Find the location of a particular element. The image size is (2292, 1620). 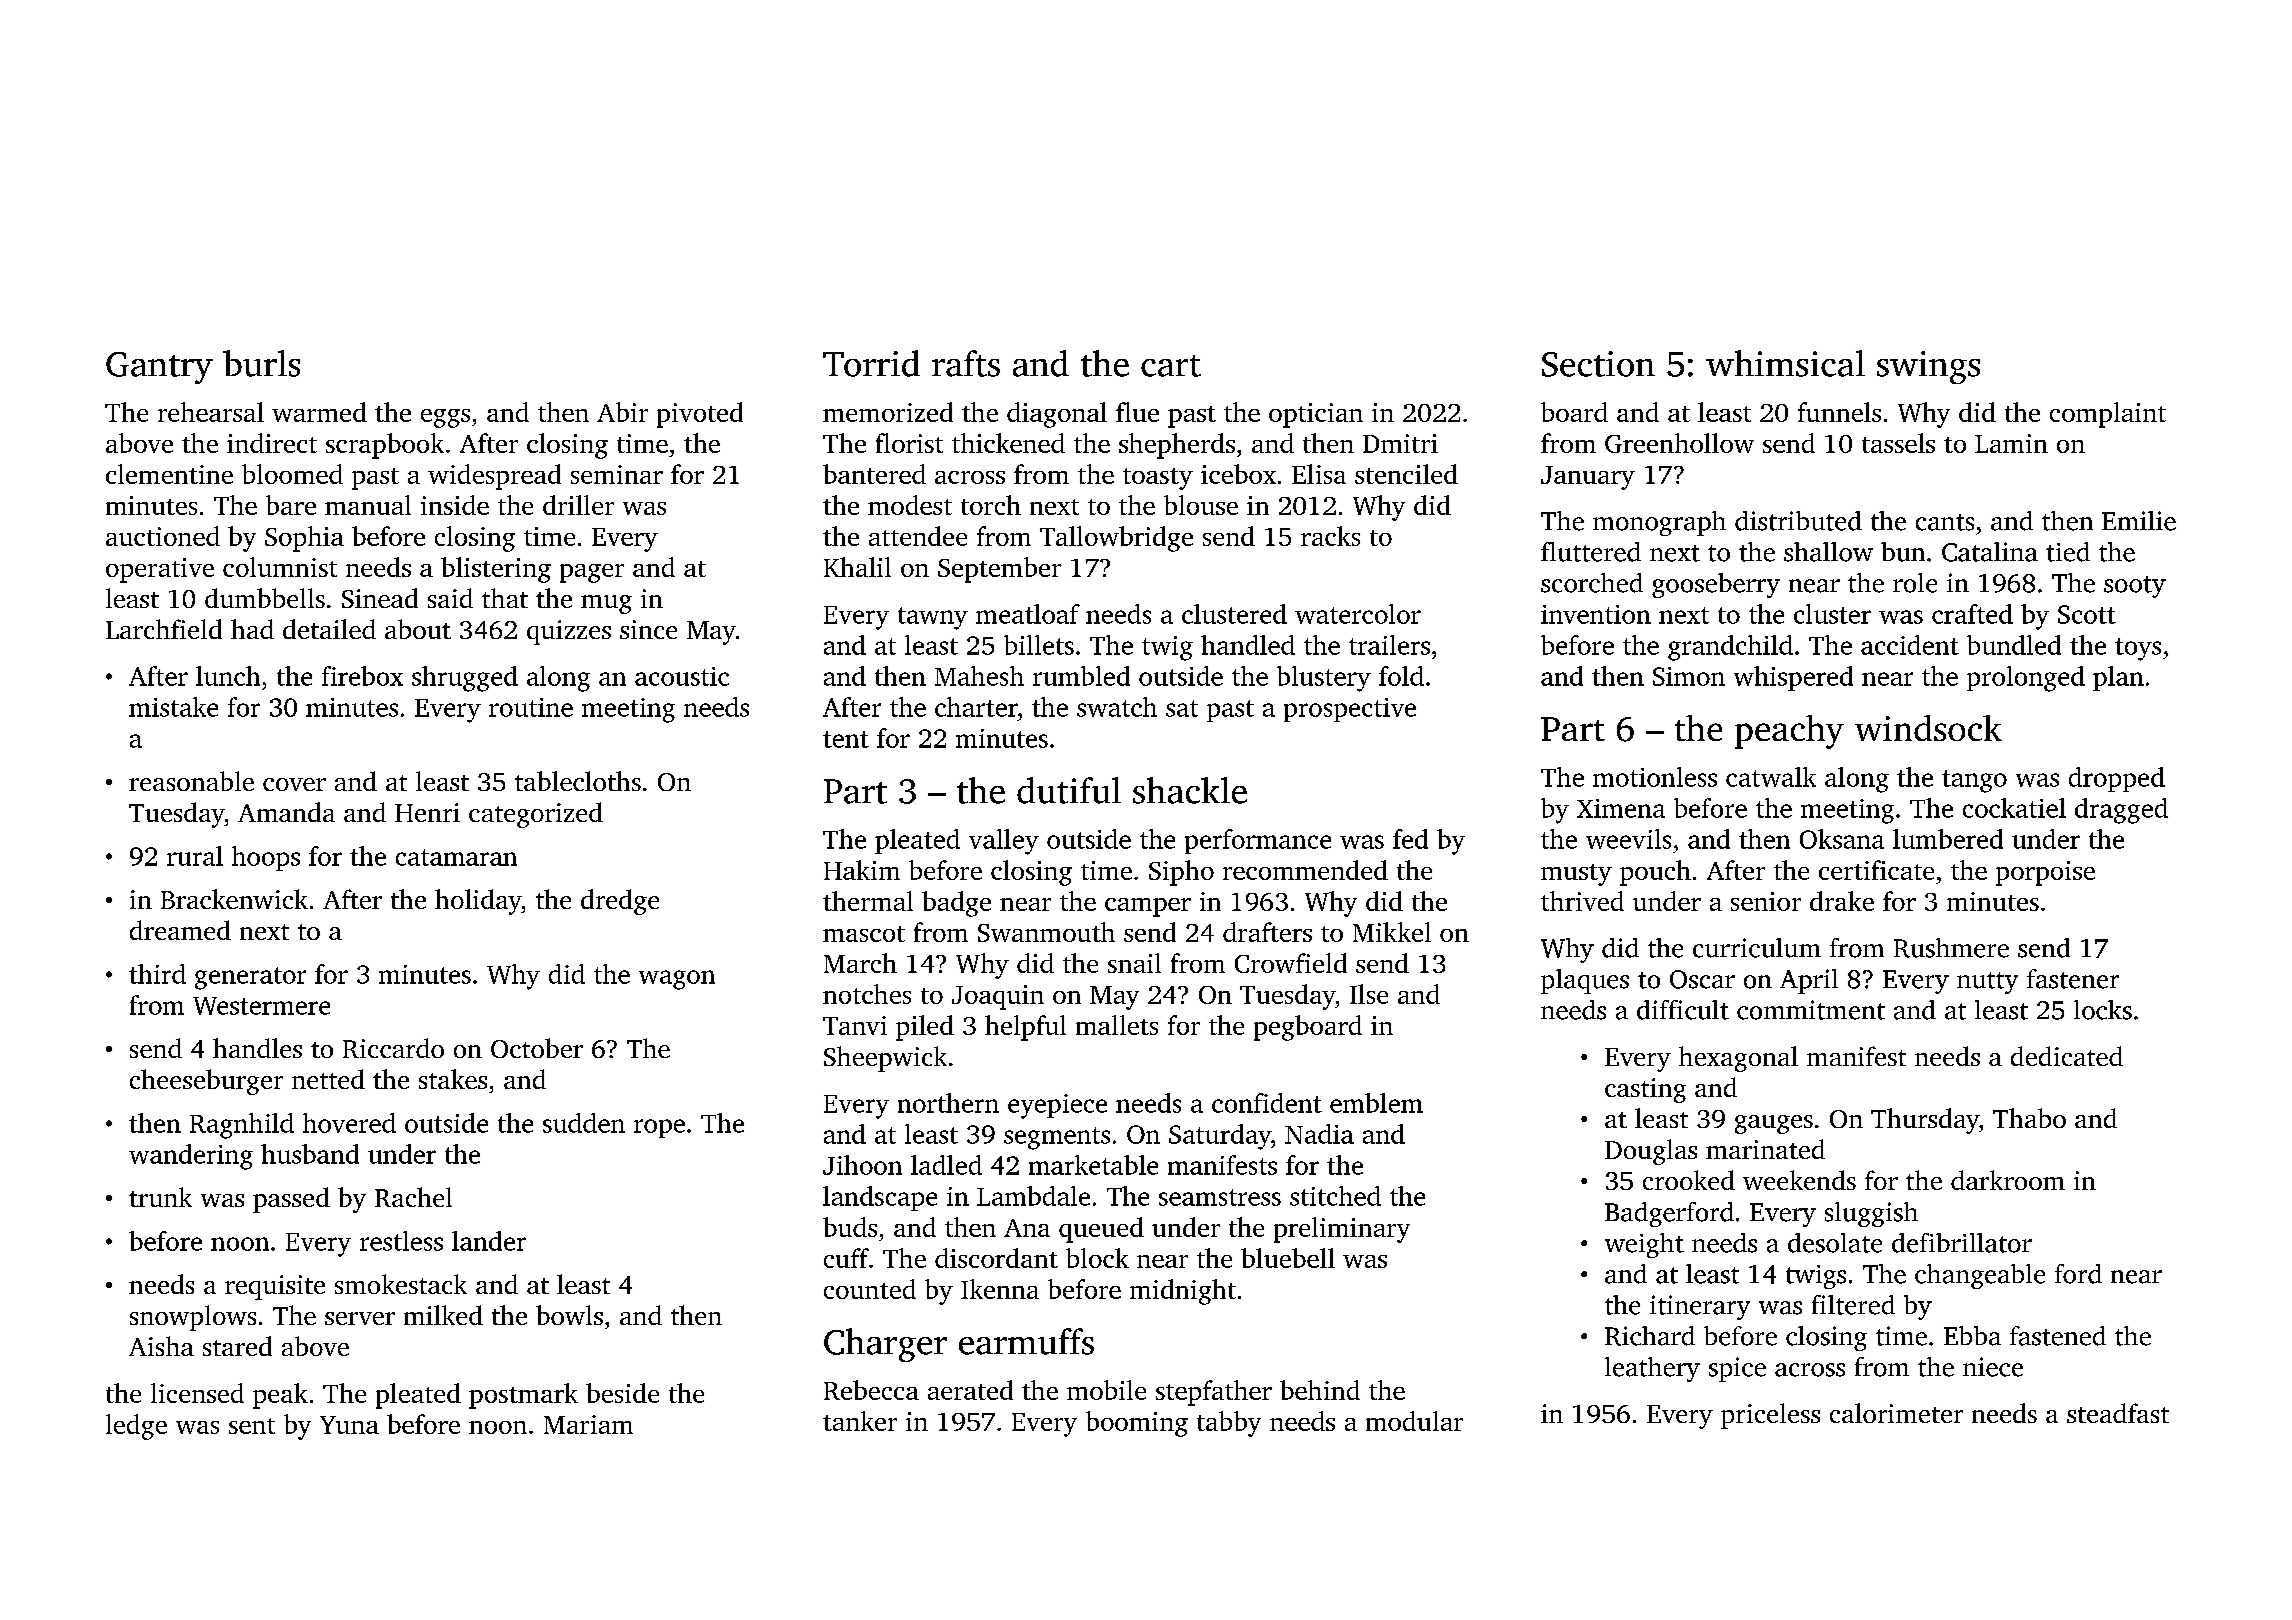

Lamin is located at coordinates (2011, 443).
